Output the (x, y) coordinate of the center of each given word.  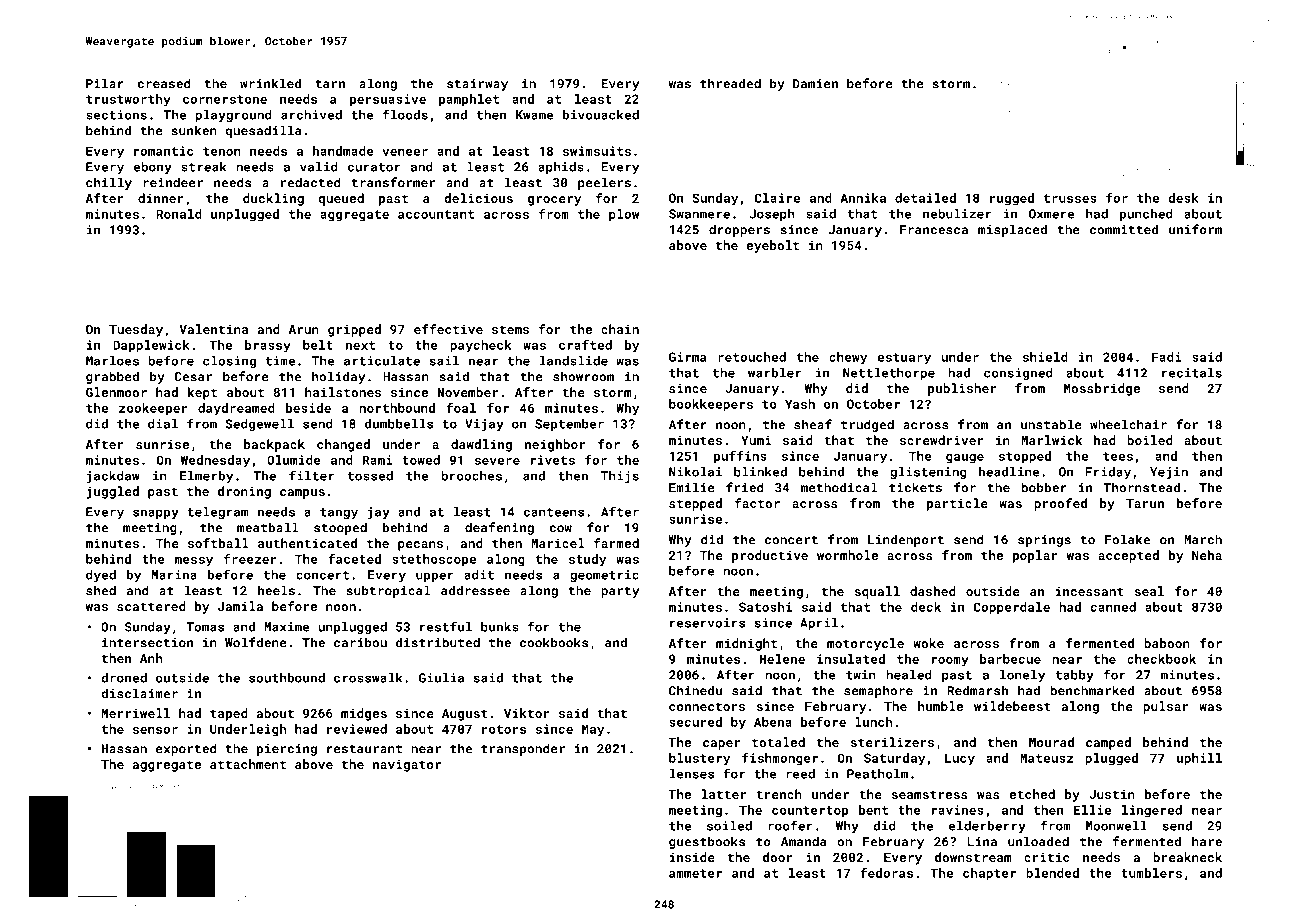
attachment (248, 764)
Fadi (1166, 357)
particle (957, 504)
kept (202, 393)
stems (510, 329)
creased (164, 83)
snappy (156, 514)
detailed (925, 198)
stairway (477, 85)
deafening (499, 528)
